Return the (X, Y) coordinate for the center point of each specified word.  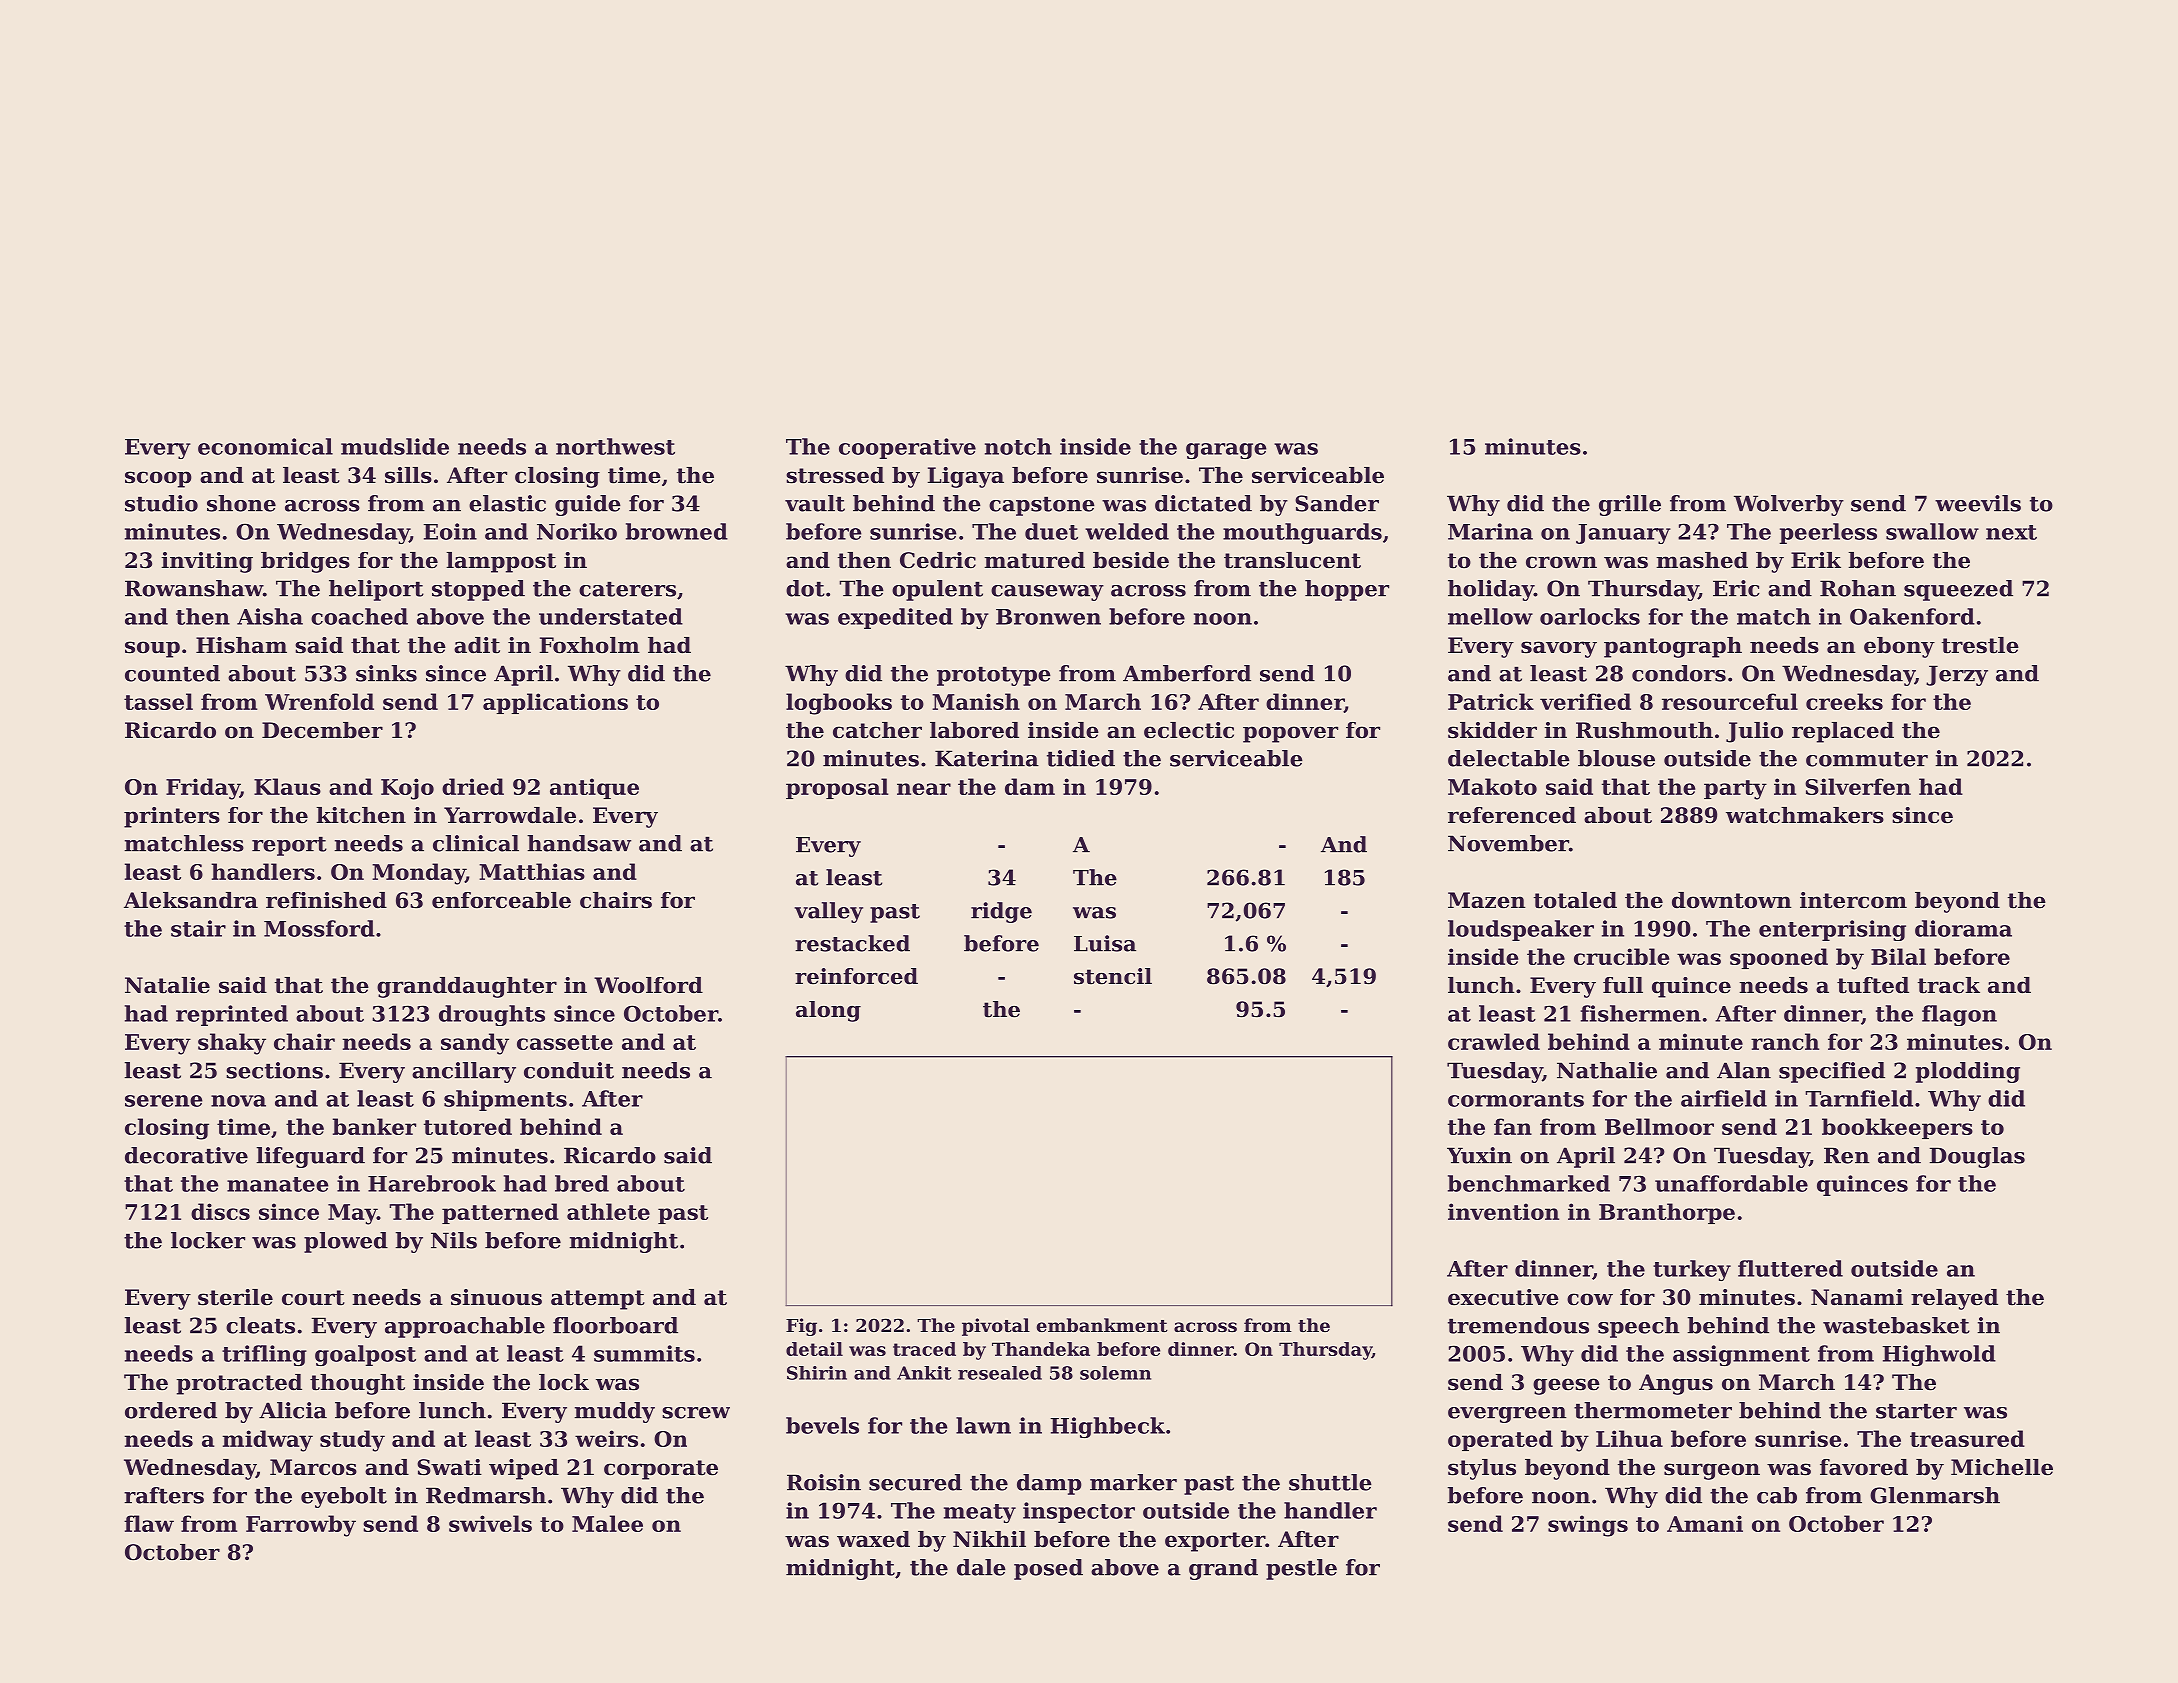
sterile (235, 1297)
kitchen (361, 815)
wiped (524, 1469)
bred (582, 1183)
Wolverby (1789, 505)
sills (408, 475)
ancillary (464, 1072)
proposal (837, 788)
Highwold (1939, 1355)
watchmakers (1805, 815)
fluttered (1790, 1268)
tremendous (1518, 1325)
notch (1018, 446)
